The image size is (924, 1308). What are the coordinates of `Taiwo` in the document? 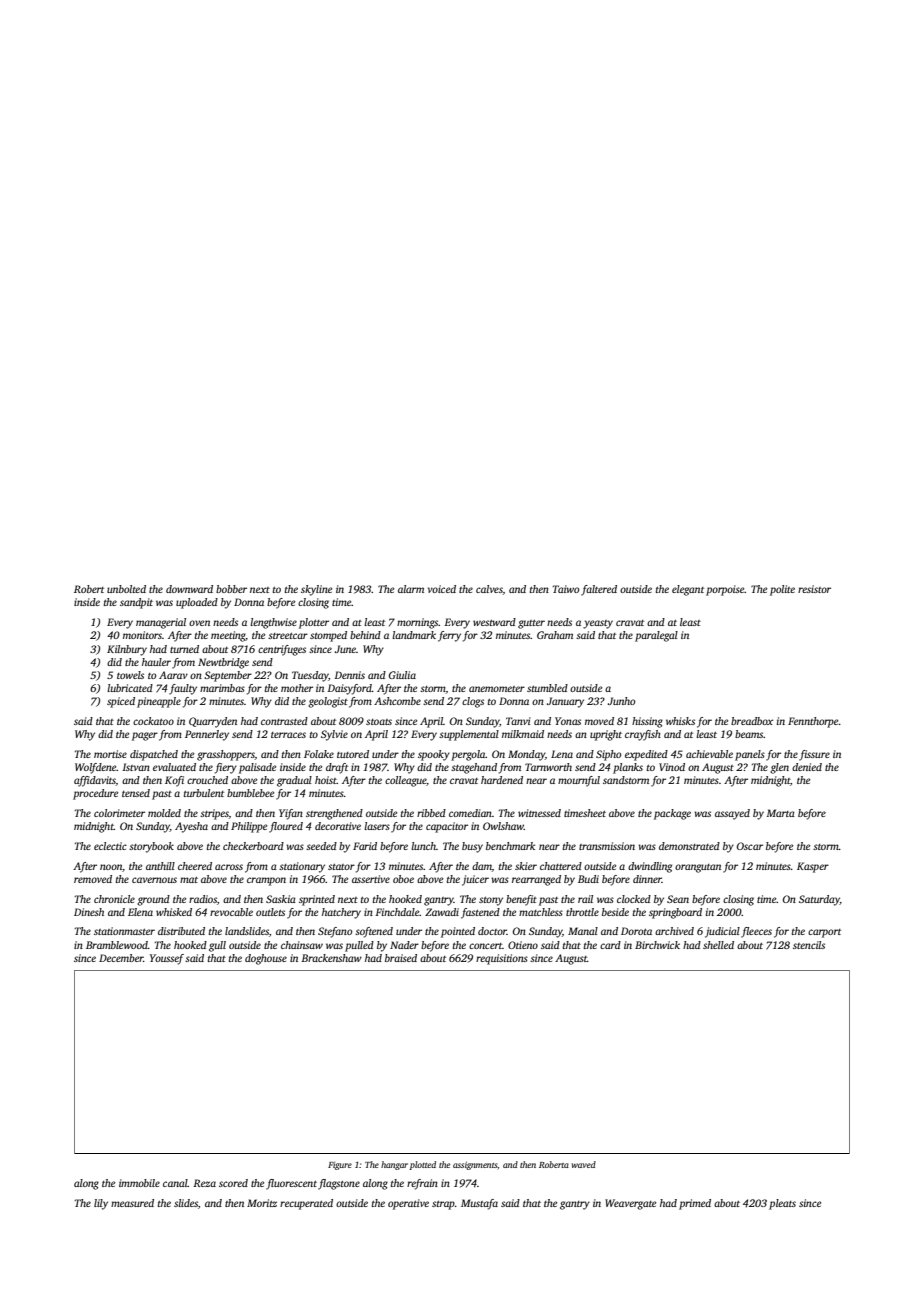 It's located at (566, 589).
